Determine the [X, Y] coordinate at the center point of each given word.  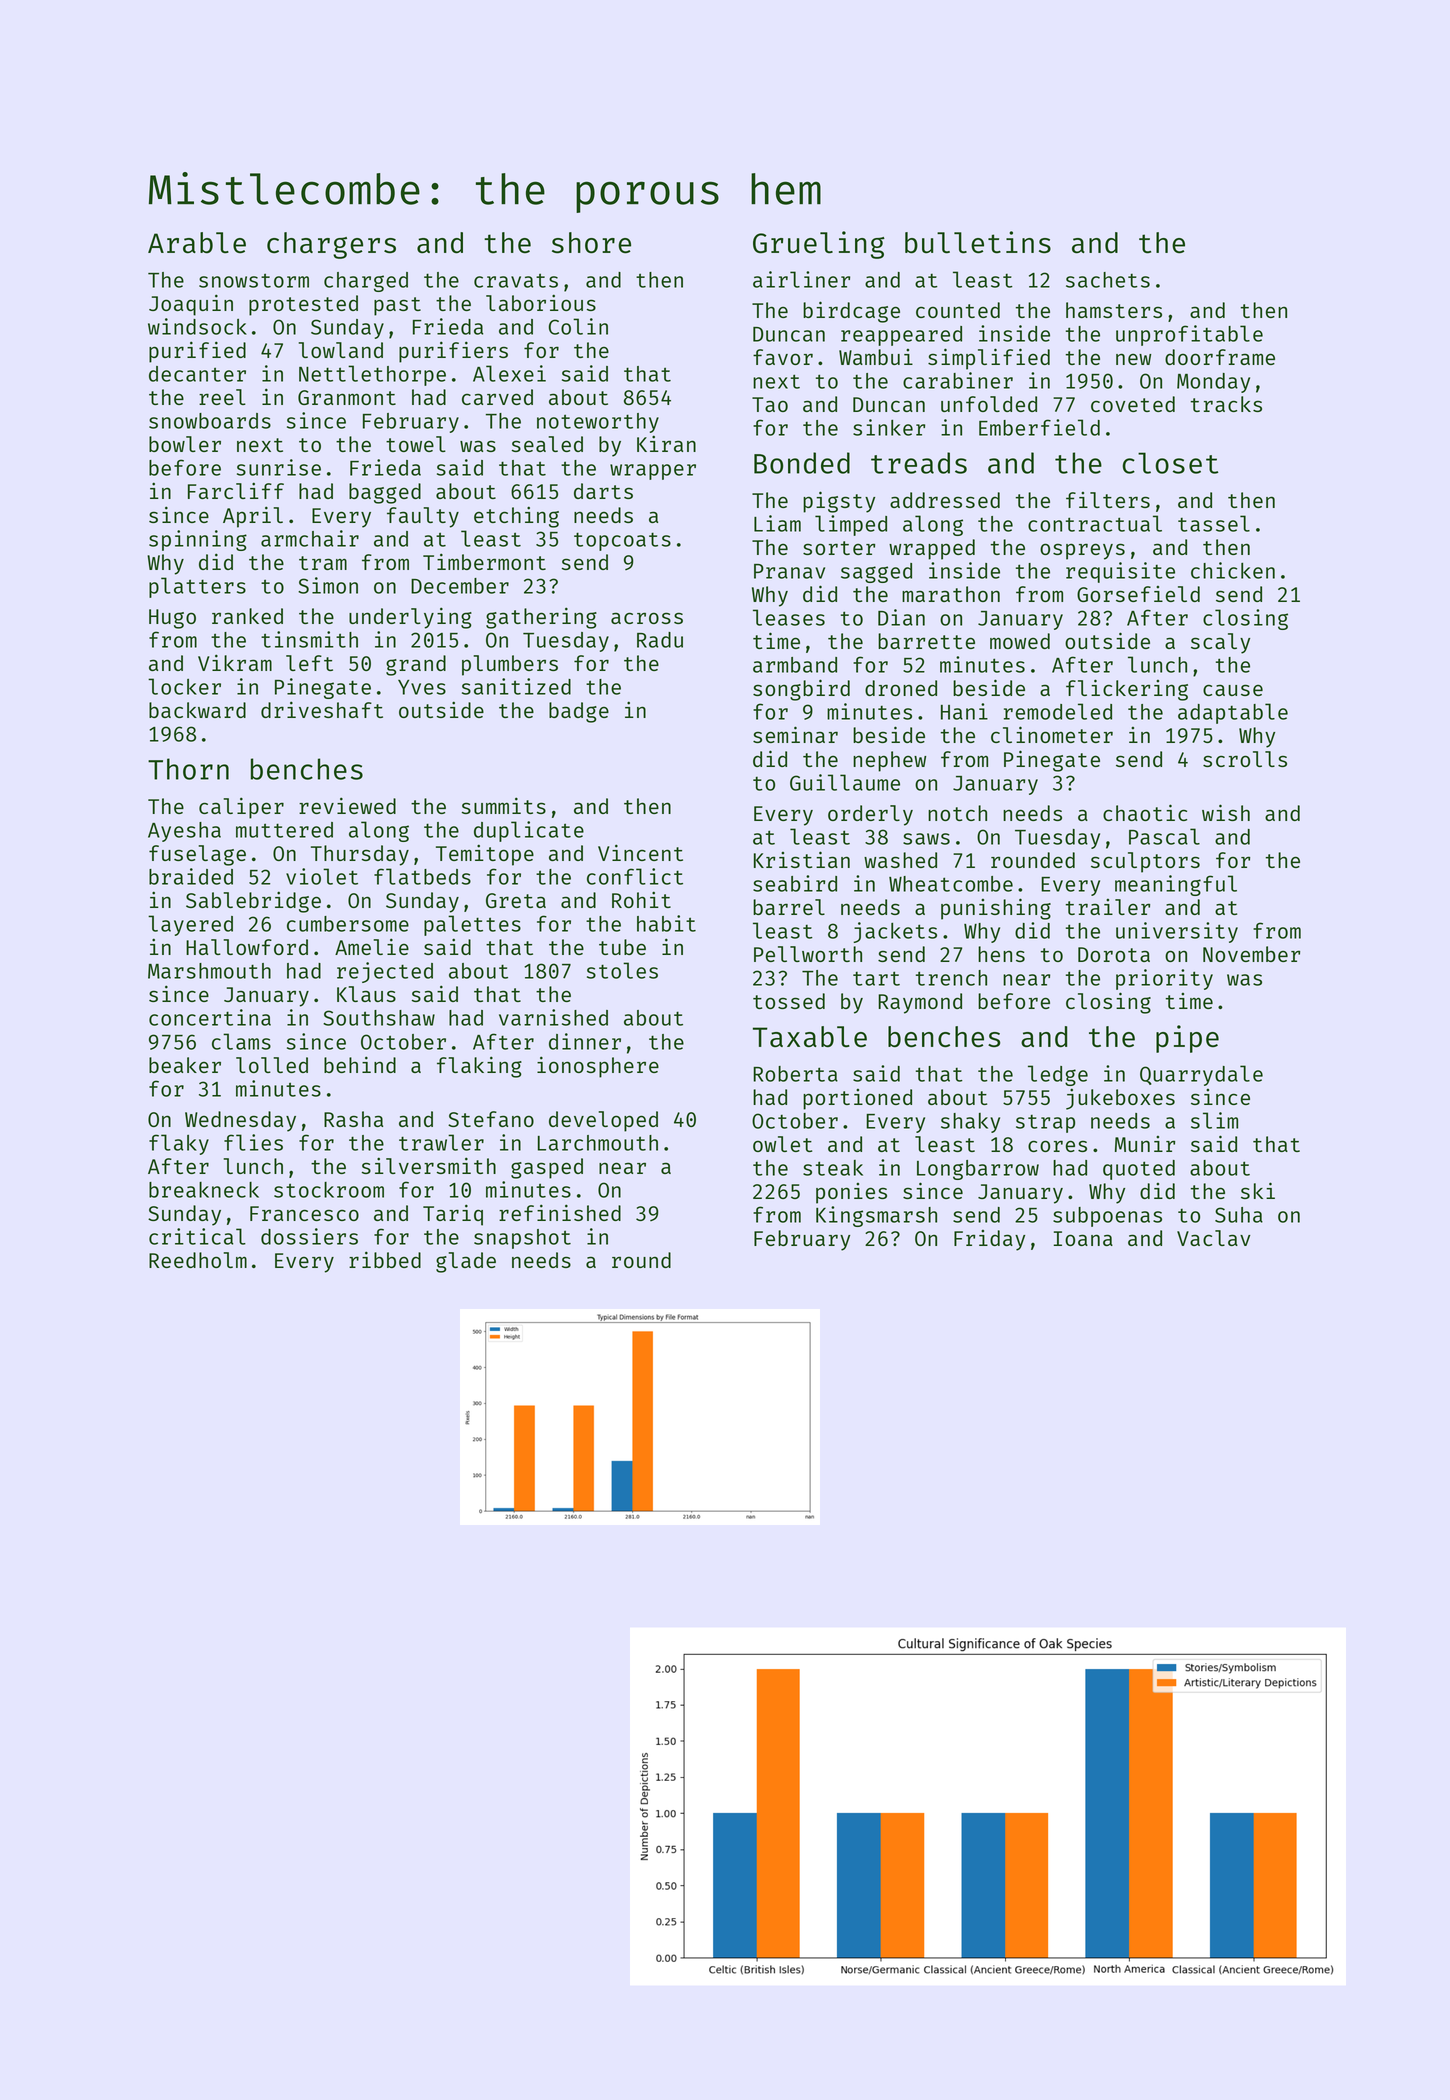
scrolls [1245, 759]
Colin [578, 326]
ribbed [385, 1259]
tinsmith [309, 639]
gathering [541, 618]
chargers [331, 245]
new [1133, 359]
